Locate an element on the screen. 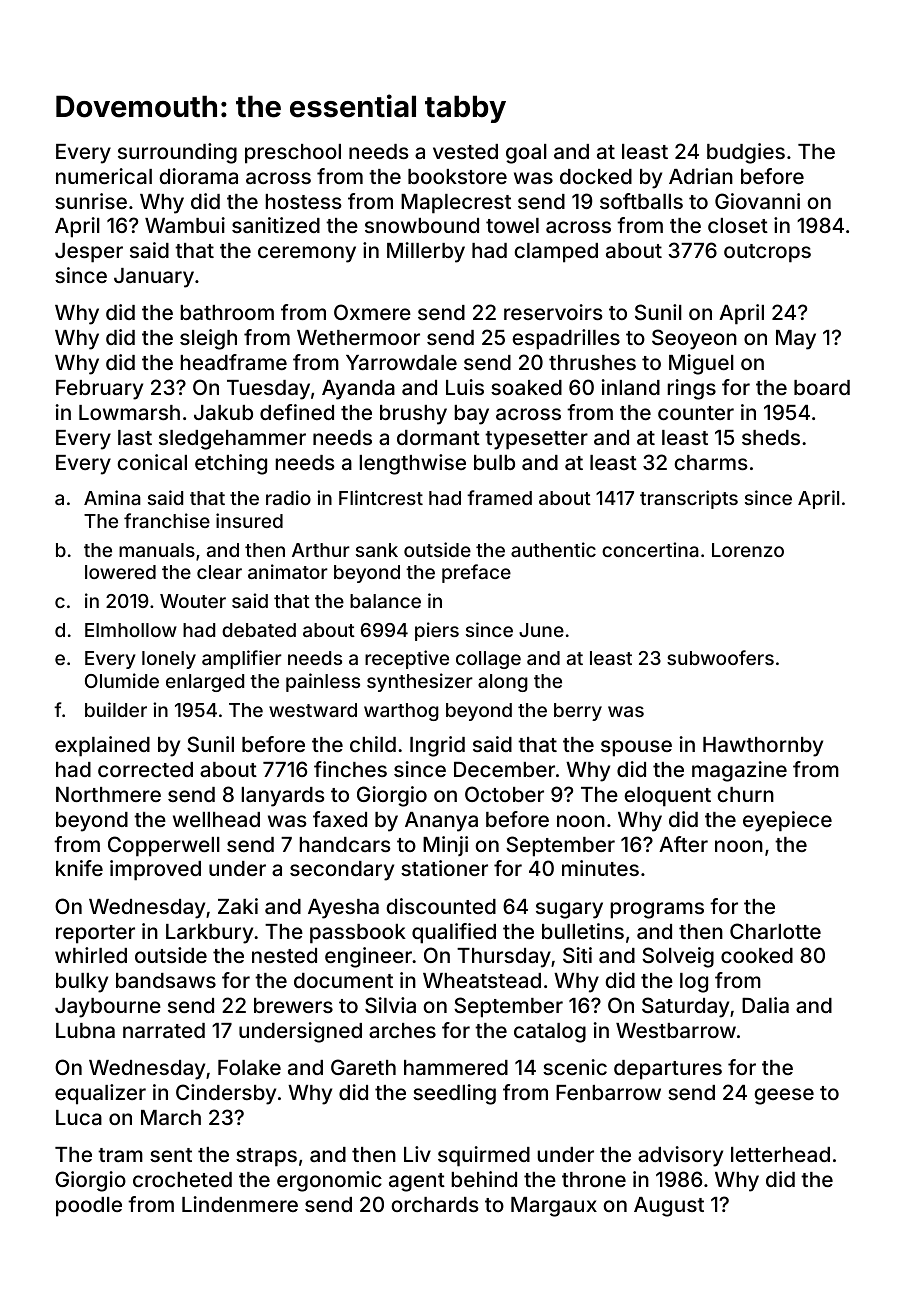  warthog is located at coordinates (401, 712).
